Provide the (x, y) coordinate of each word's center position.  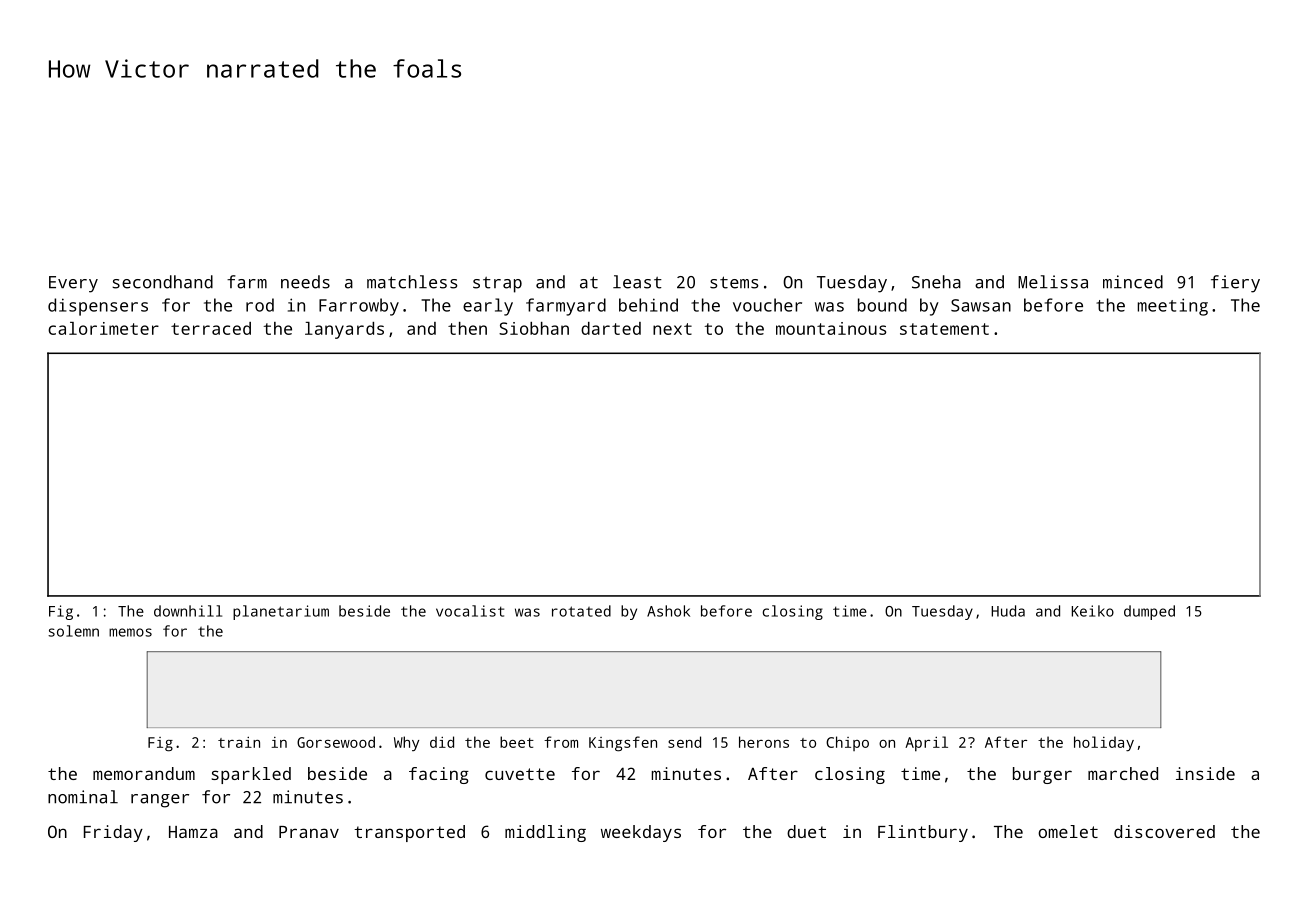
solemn (73, 631)
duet (806, 831)
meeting (1173, 307)
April (926, 743)
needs (305, 282)
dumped (1149, 612)
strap (497, 285)
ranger (160, 801)
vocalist (470, 611)
